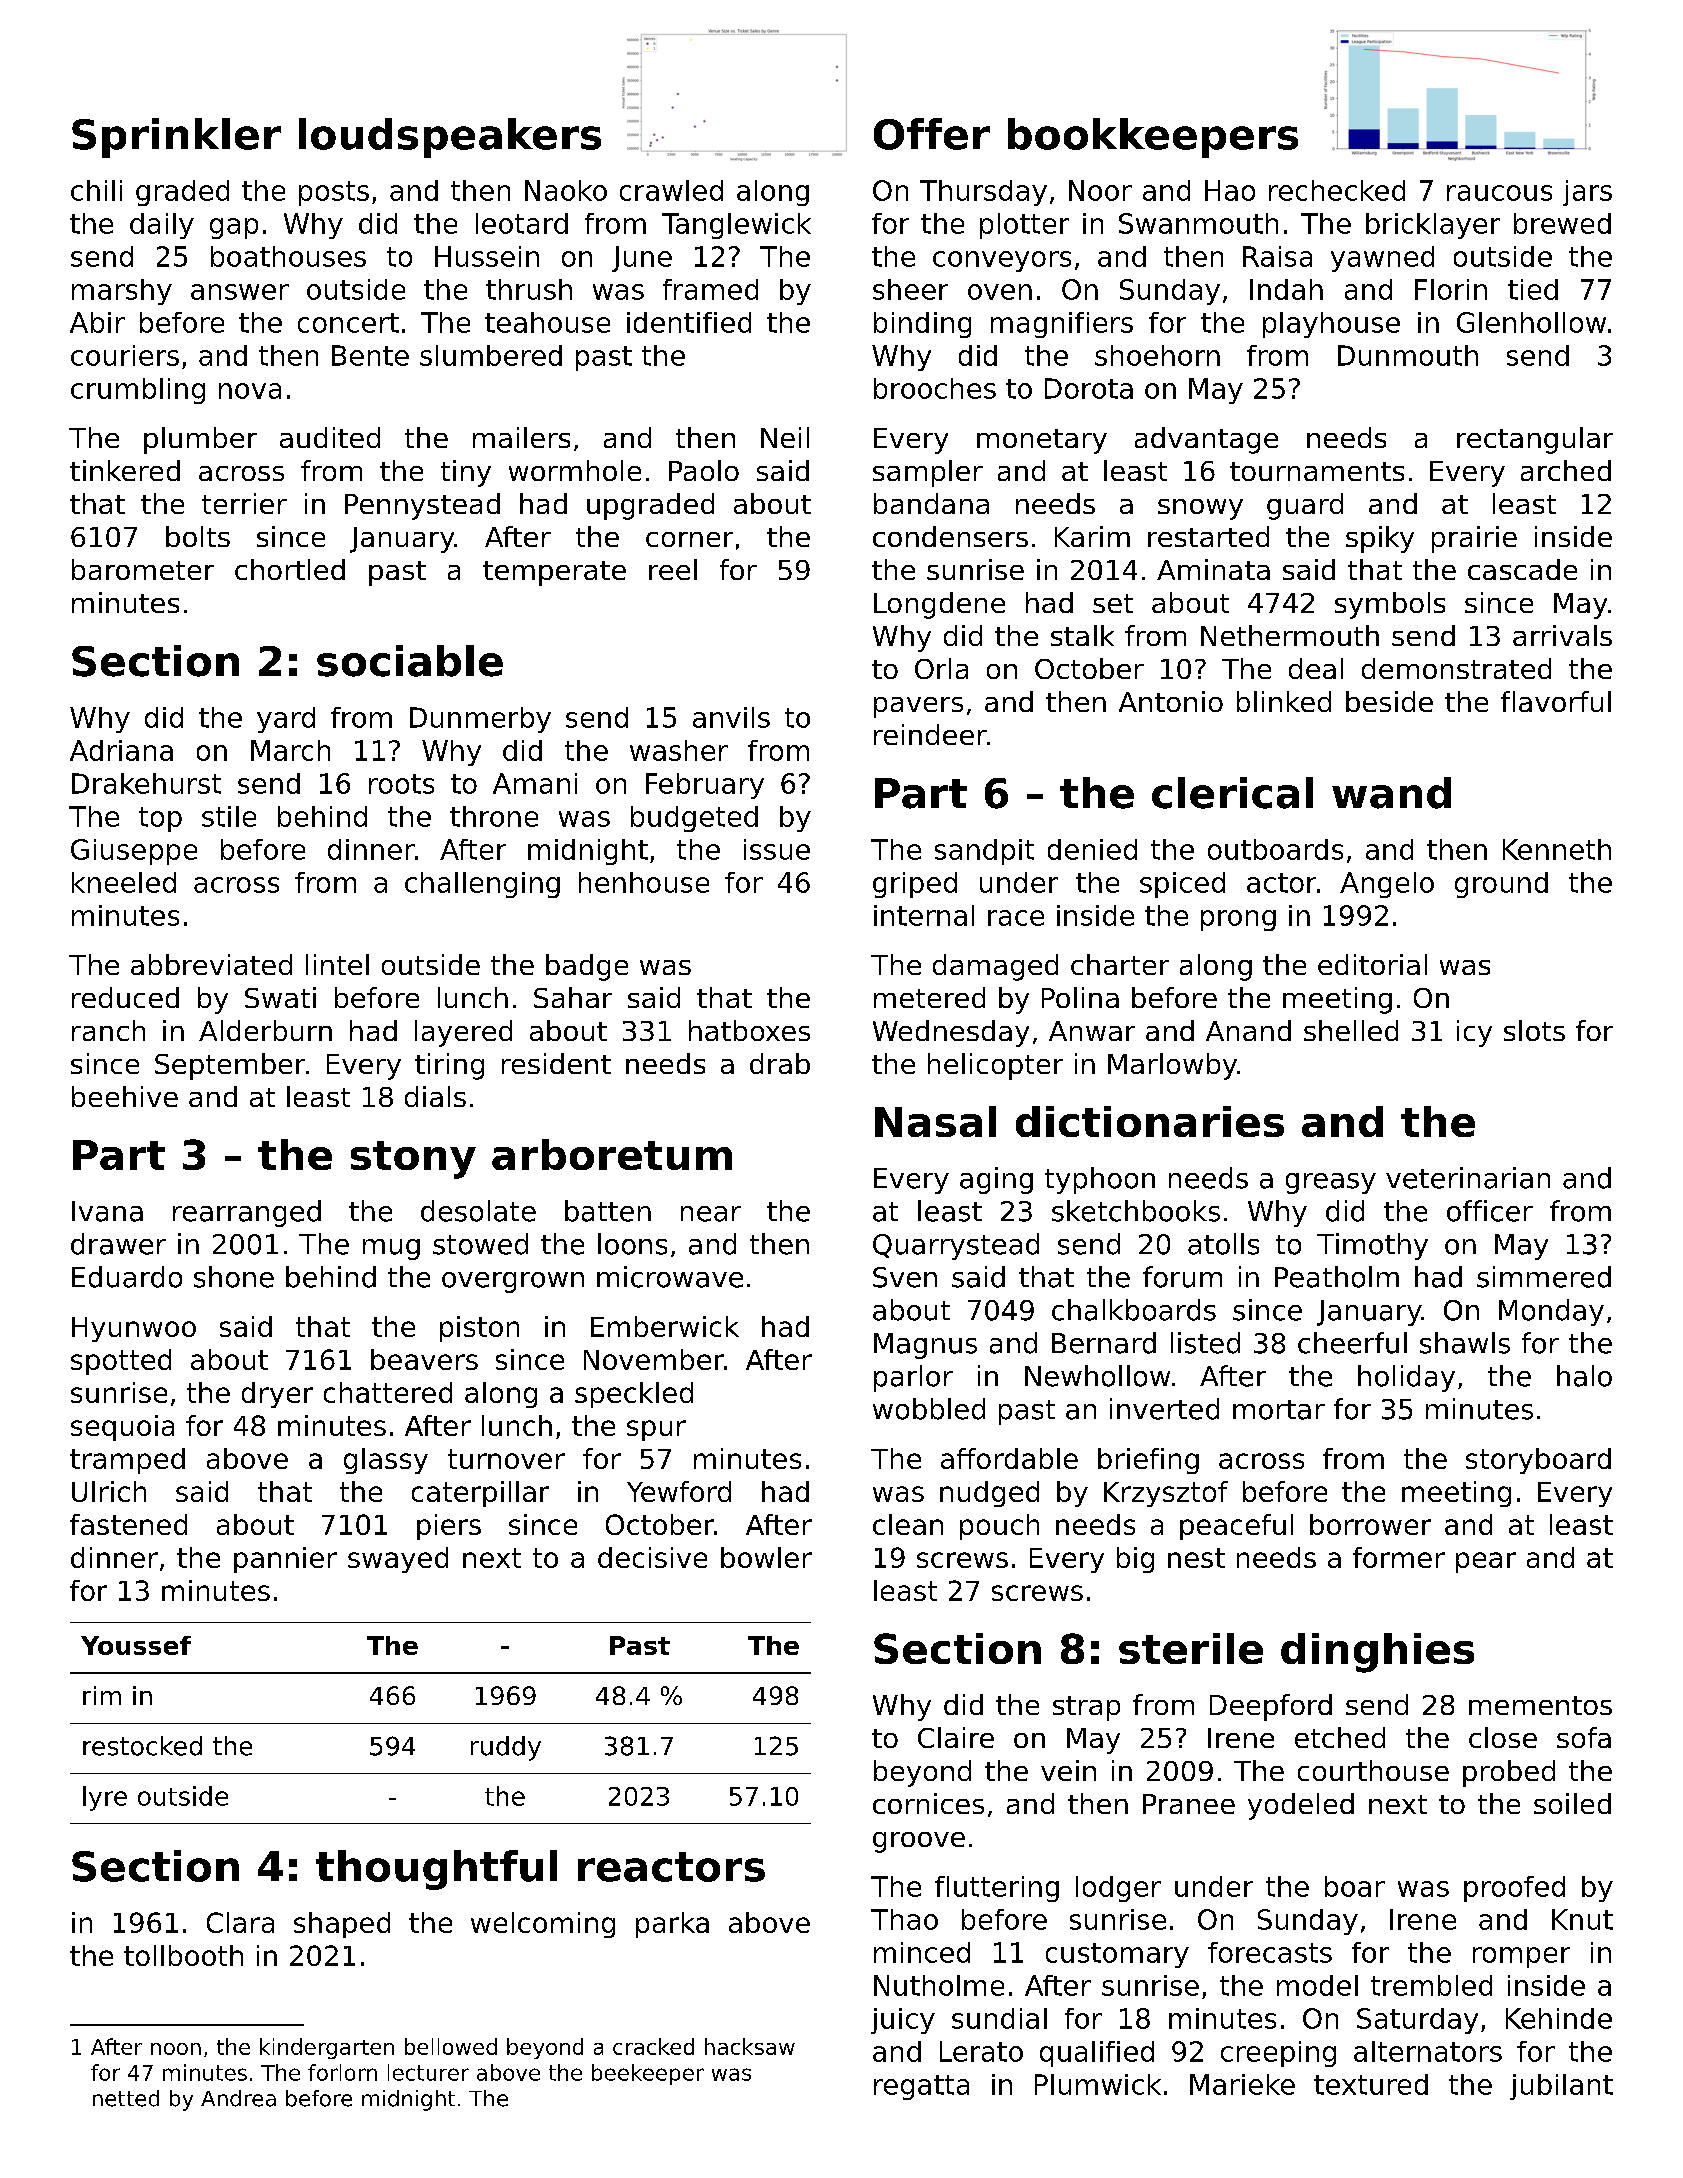 Image resolution: width=1683 pixels, height=2178 pixels. I want to click on juicy, so click(903, 2021).
